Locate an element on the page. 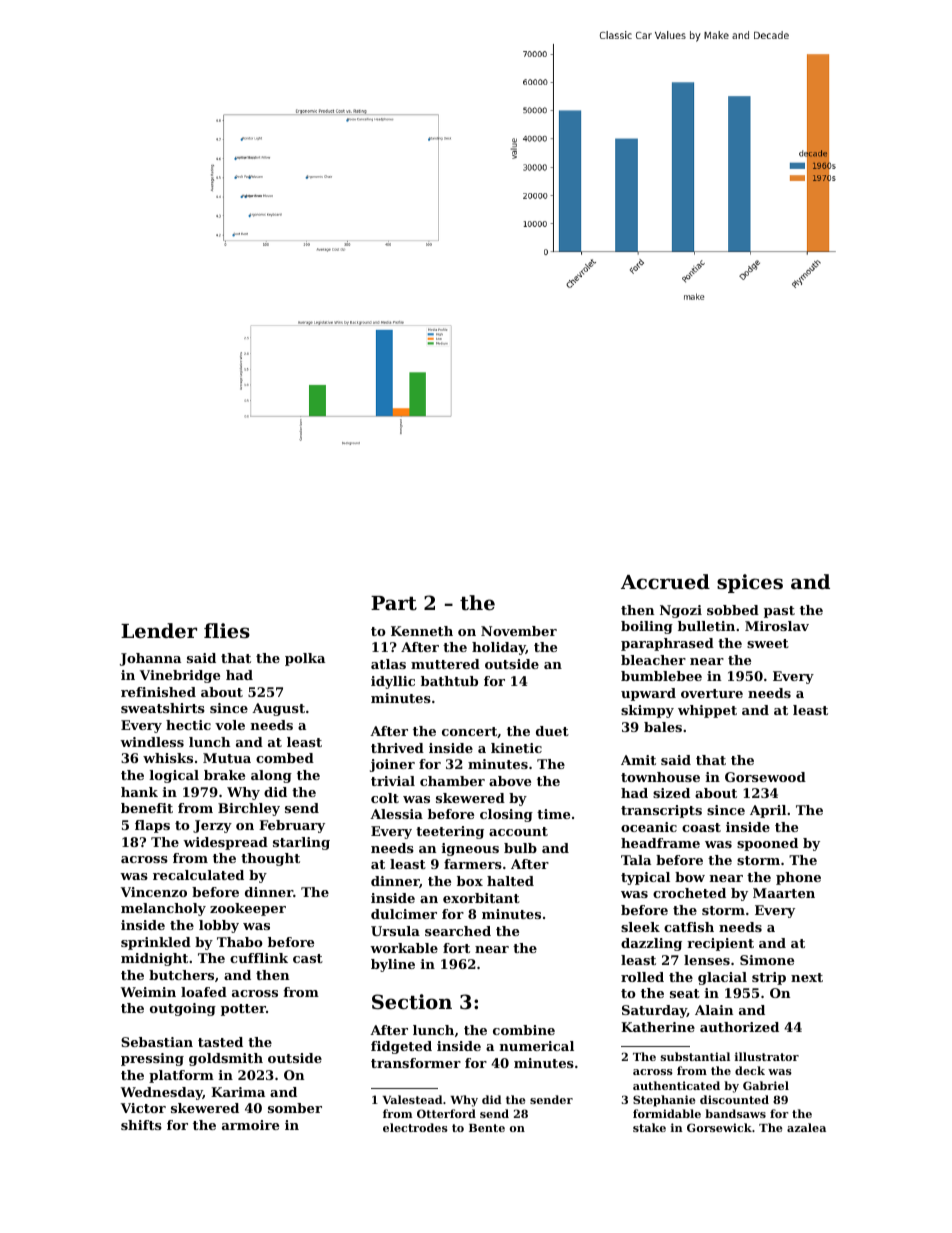 This image has width=952, height=1233. bathtub is located at coordinates (449, 681).
